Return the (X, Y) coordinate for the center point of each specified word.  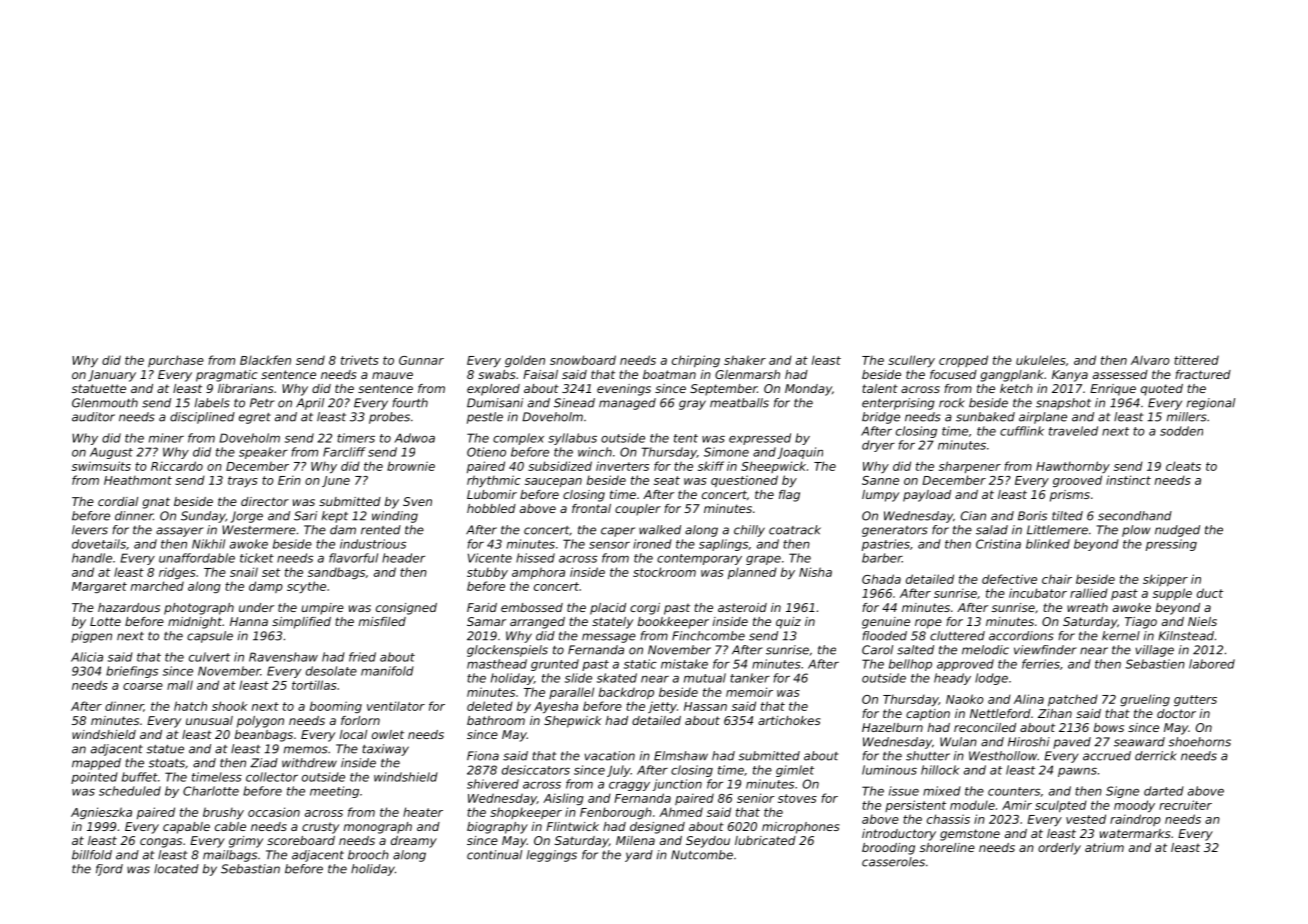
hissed (535, 558)
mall (180, 685)
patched (1073, 700)
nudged (1177, 531)
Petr (262, 403)
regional (1211, 404)
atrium (1104, 847)
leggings (552, 856)
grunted (555, 665)
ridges (177, 573)
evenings (624, 390)
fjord (109, 870)
